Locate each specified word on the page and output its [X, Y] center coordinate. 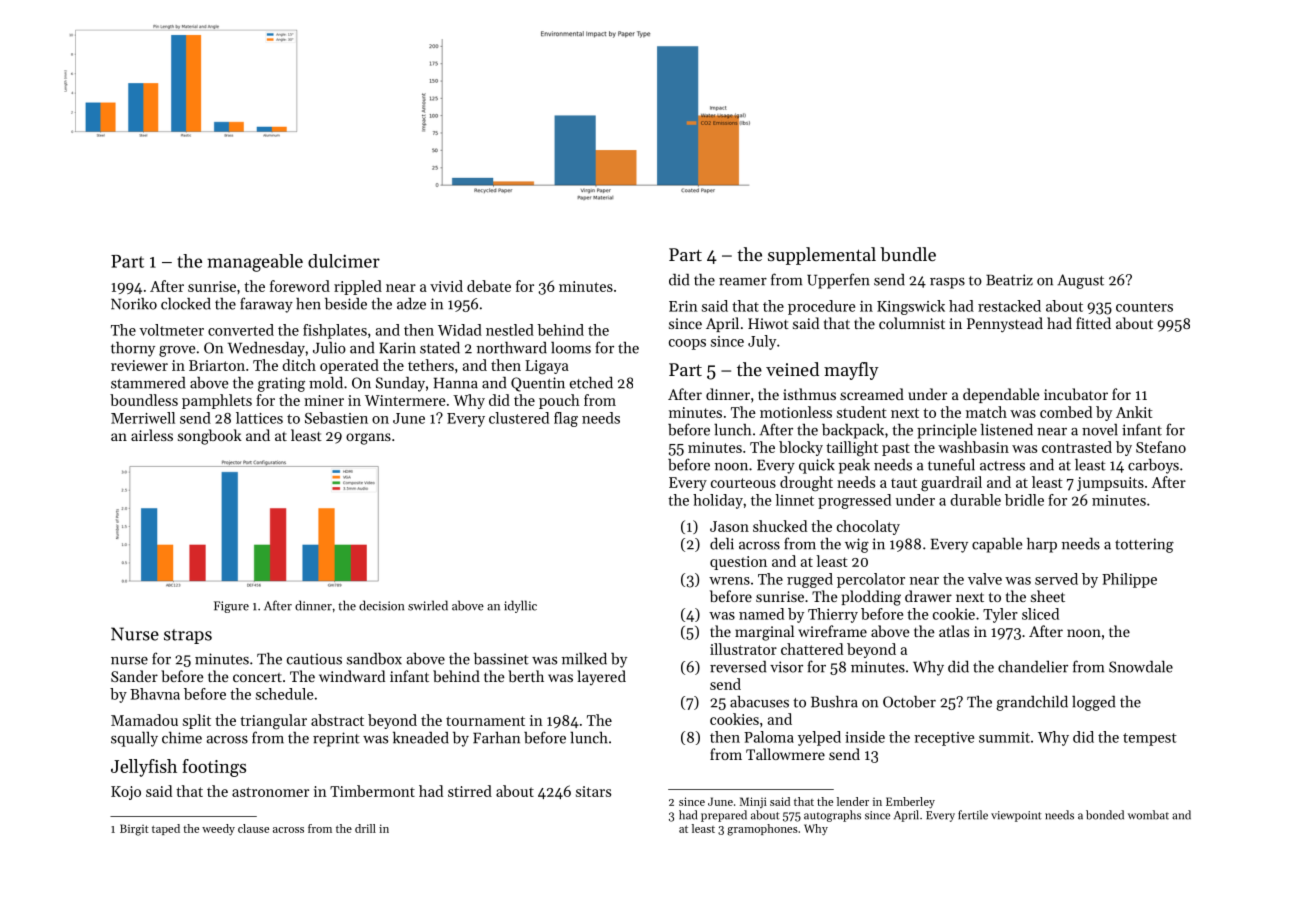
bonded [1105, 815]
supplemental [822, 256]
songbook [210, 437]
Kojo [126, 793]
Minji [753, 802]
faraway [266, 305]
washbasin [973, 447]
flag [566, 419]
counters [1144, 307]
